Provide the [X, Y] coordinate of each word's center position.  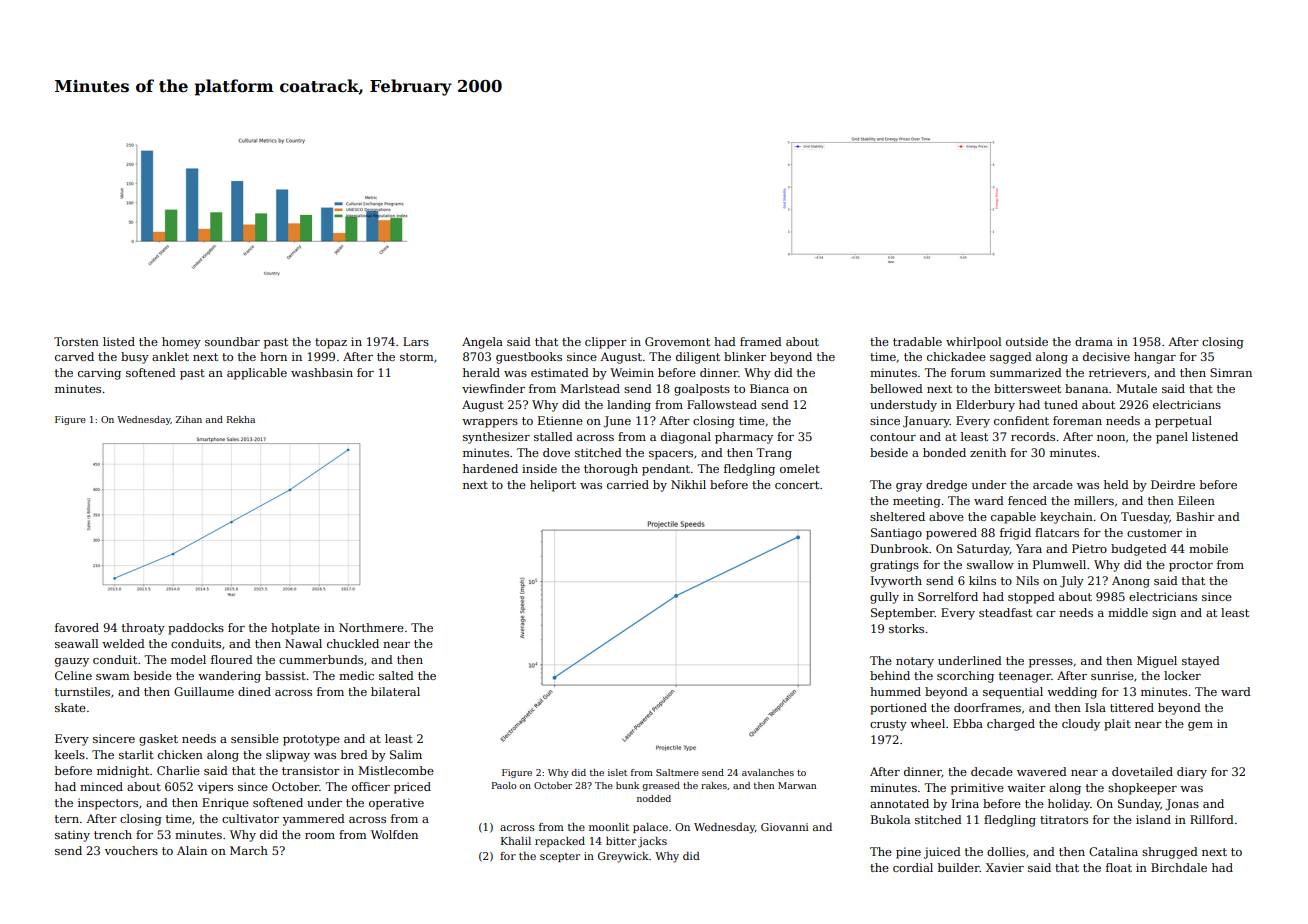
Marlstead [590, 388]
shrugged [1170, 853]
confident [1021, 420]
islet [617, 772]
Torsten [76, 341]
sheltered [897, 516]
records [1033, 436]
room [320, 836]
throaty [143, 629]
